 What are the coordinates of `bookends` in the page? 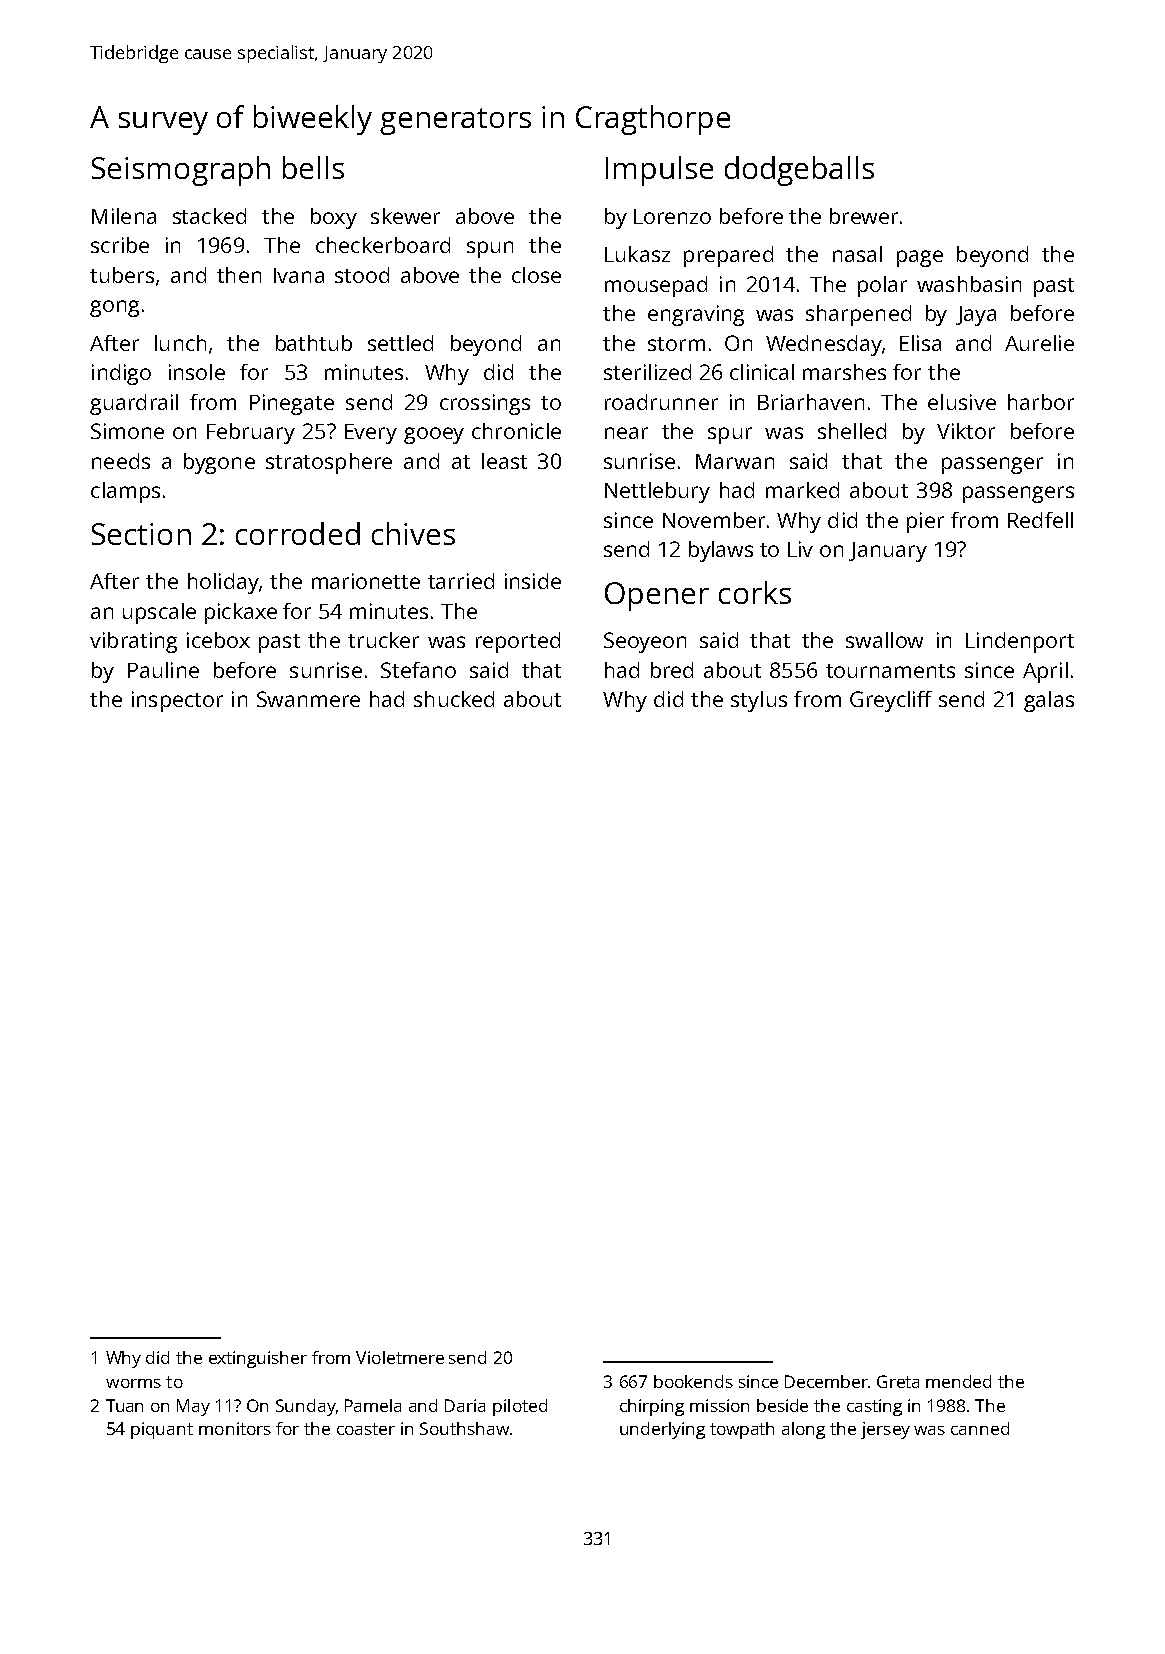 It's located at (693, 1381).
